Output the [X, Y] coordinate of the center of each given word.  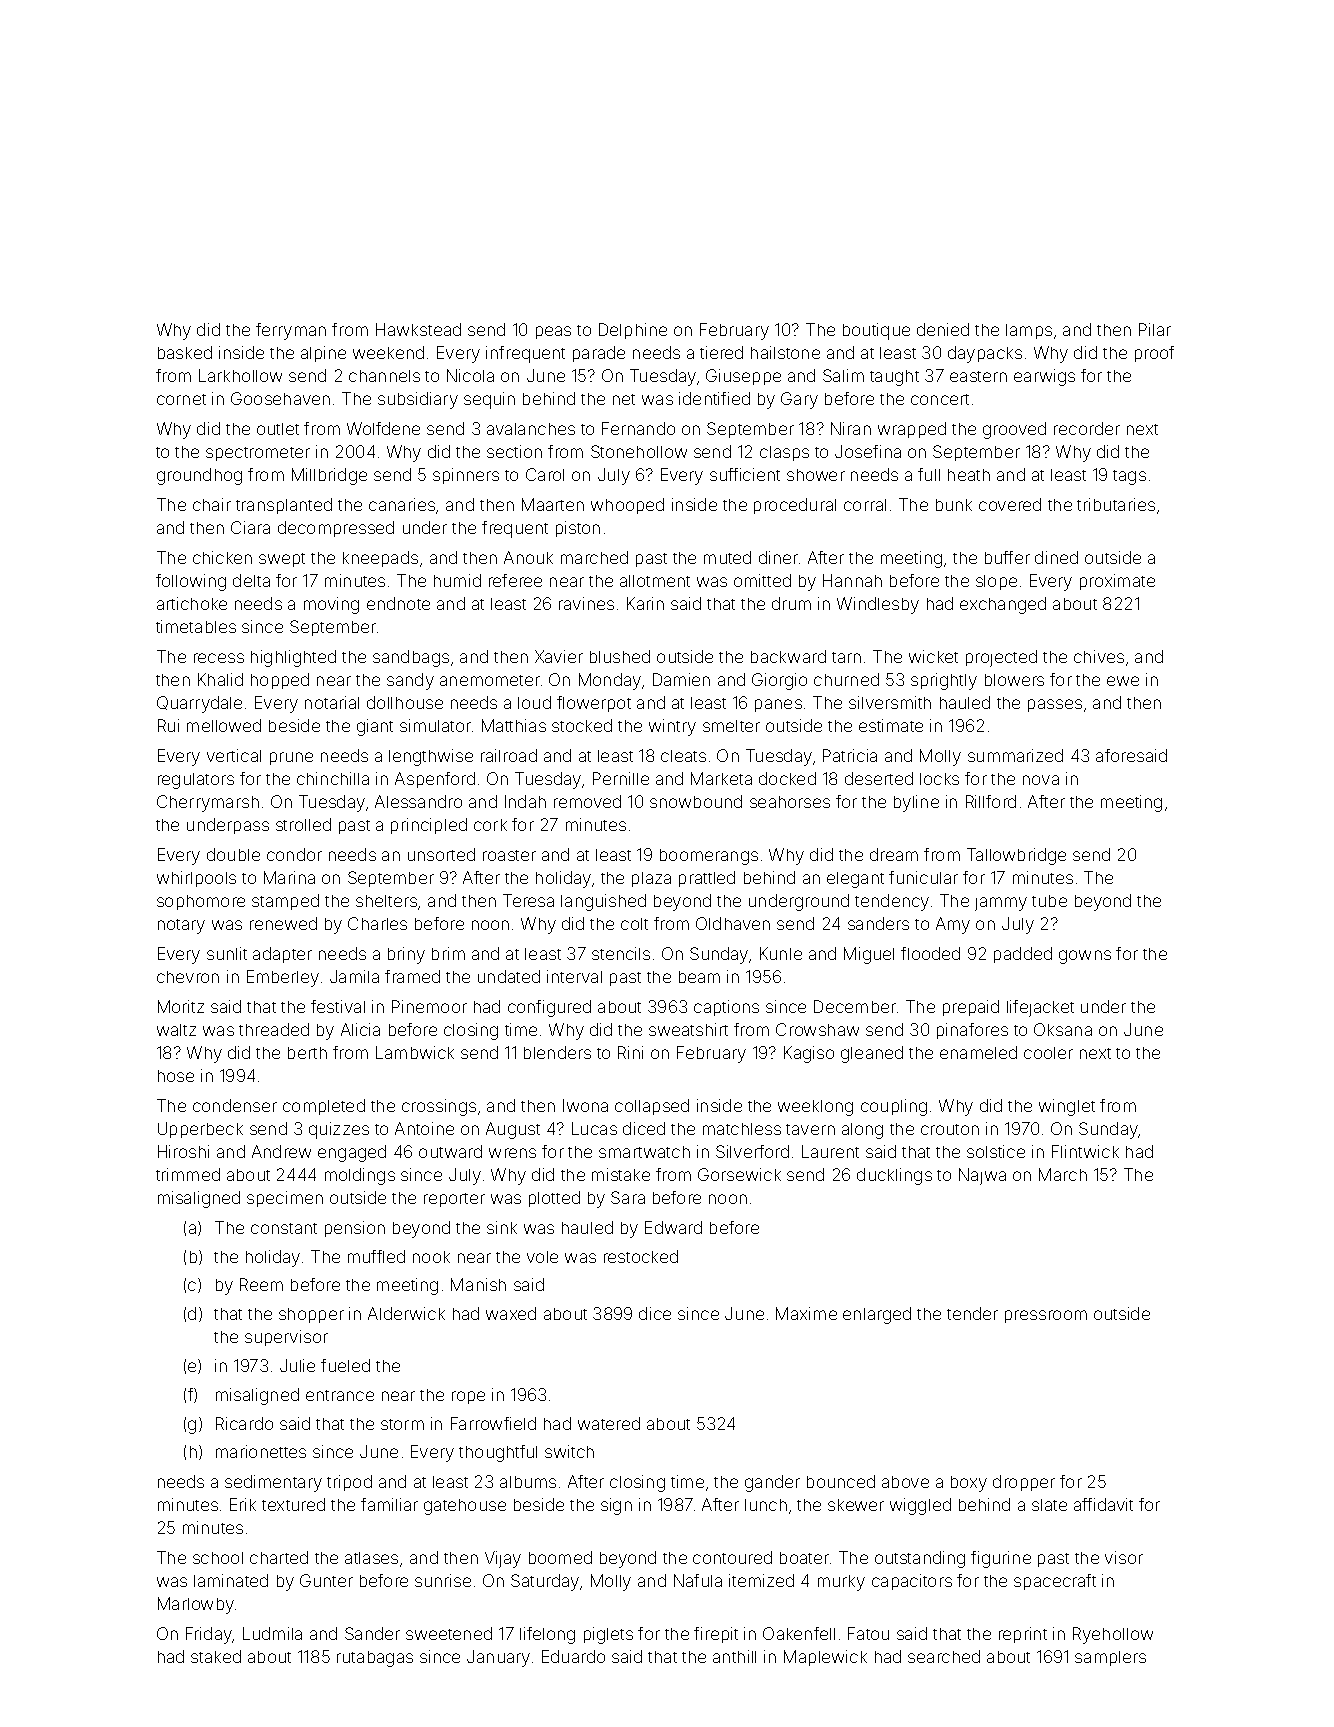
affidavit [1103, 1504]
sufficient [745, 474]
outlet [278, 429]
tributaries [1116, 504]
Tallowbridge [1016, 856]
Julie [297, 1365]
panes [778, 705]
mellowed [224, 725]
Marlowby [196, 1605]
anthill [734, 1656]
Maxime [806, 1313]
